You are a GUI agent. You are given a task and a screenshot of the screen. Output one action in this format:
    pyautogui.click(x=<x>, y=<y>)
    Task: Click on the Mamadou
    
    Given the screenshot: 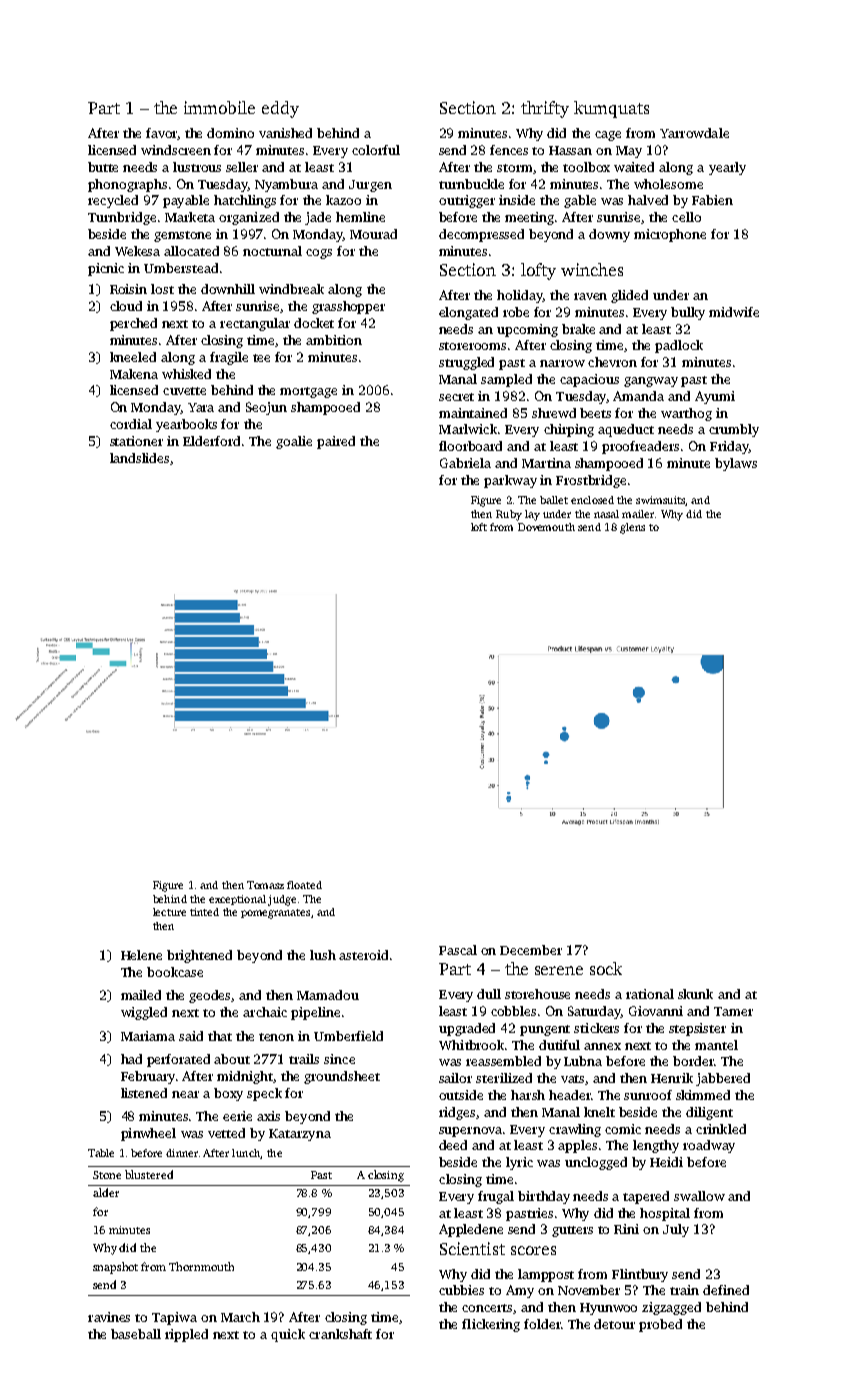 What is the action you would take?
    pyautogui.click(x=328, y=995)
